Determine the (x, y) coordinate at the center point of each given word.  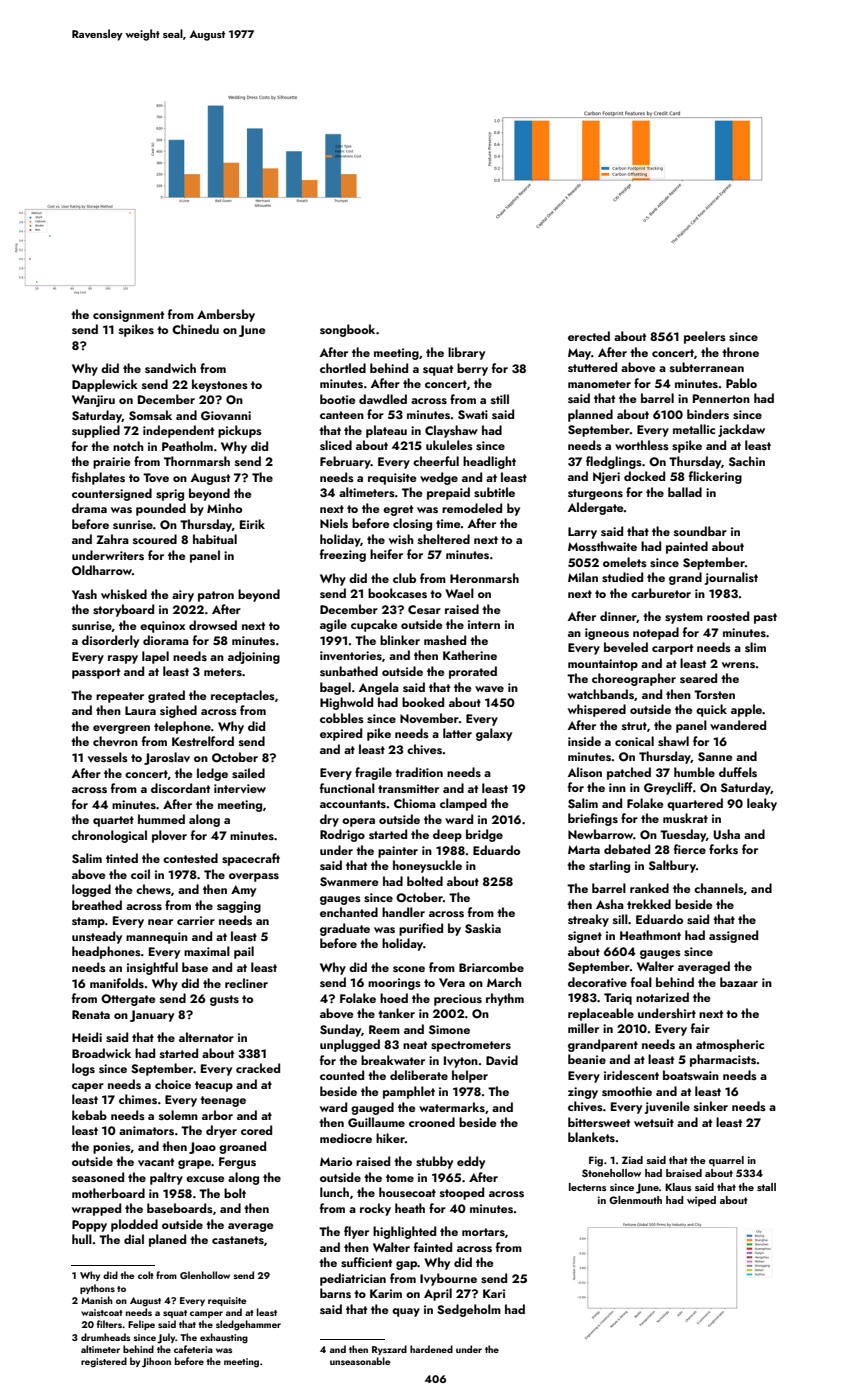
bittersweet (599, 1122)
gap (406, 1265)
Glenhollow (205, 1275)
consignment (128, 316)
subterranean (707, 367)
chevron (115, 741)
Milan (583, 577)
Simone (449, 1029)
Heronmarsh (484, 578)
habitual (215, 539)
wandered (738, 725)
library (466, 353)
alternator (206, 1037)
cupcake (374, 625)
